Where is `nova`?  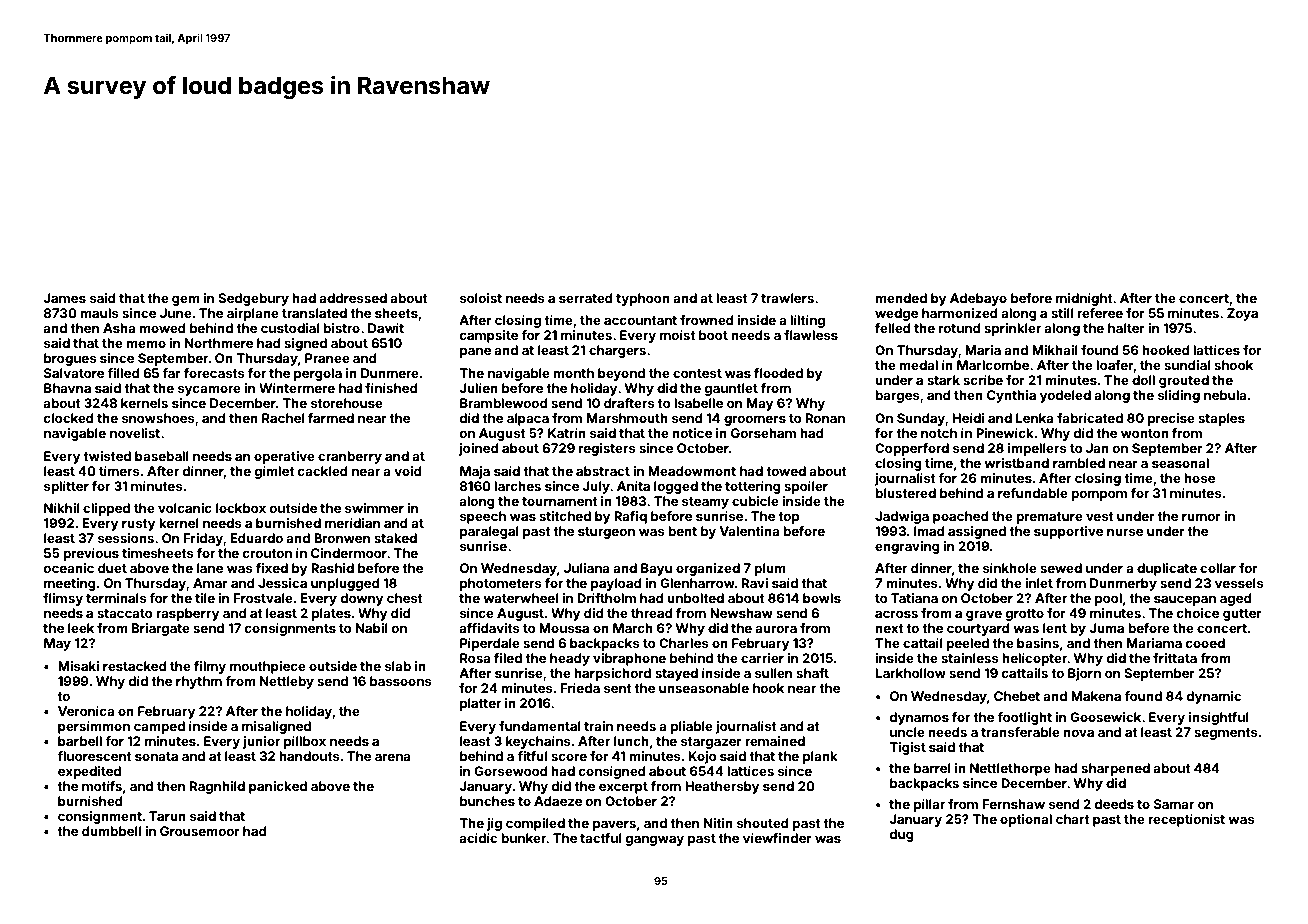
nova is located at coordinates (1078, 733).
